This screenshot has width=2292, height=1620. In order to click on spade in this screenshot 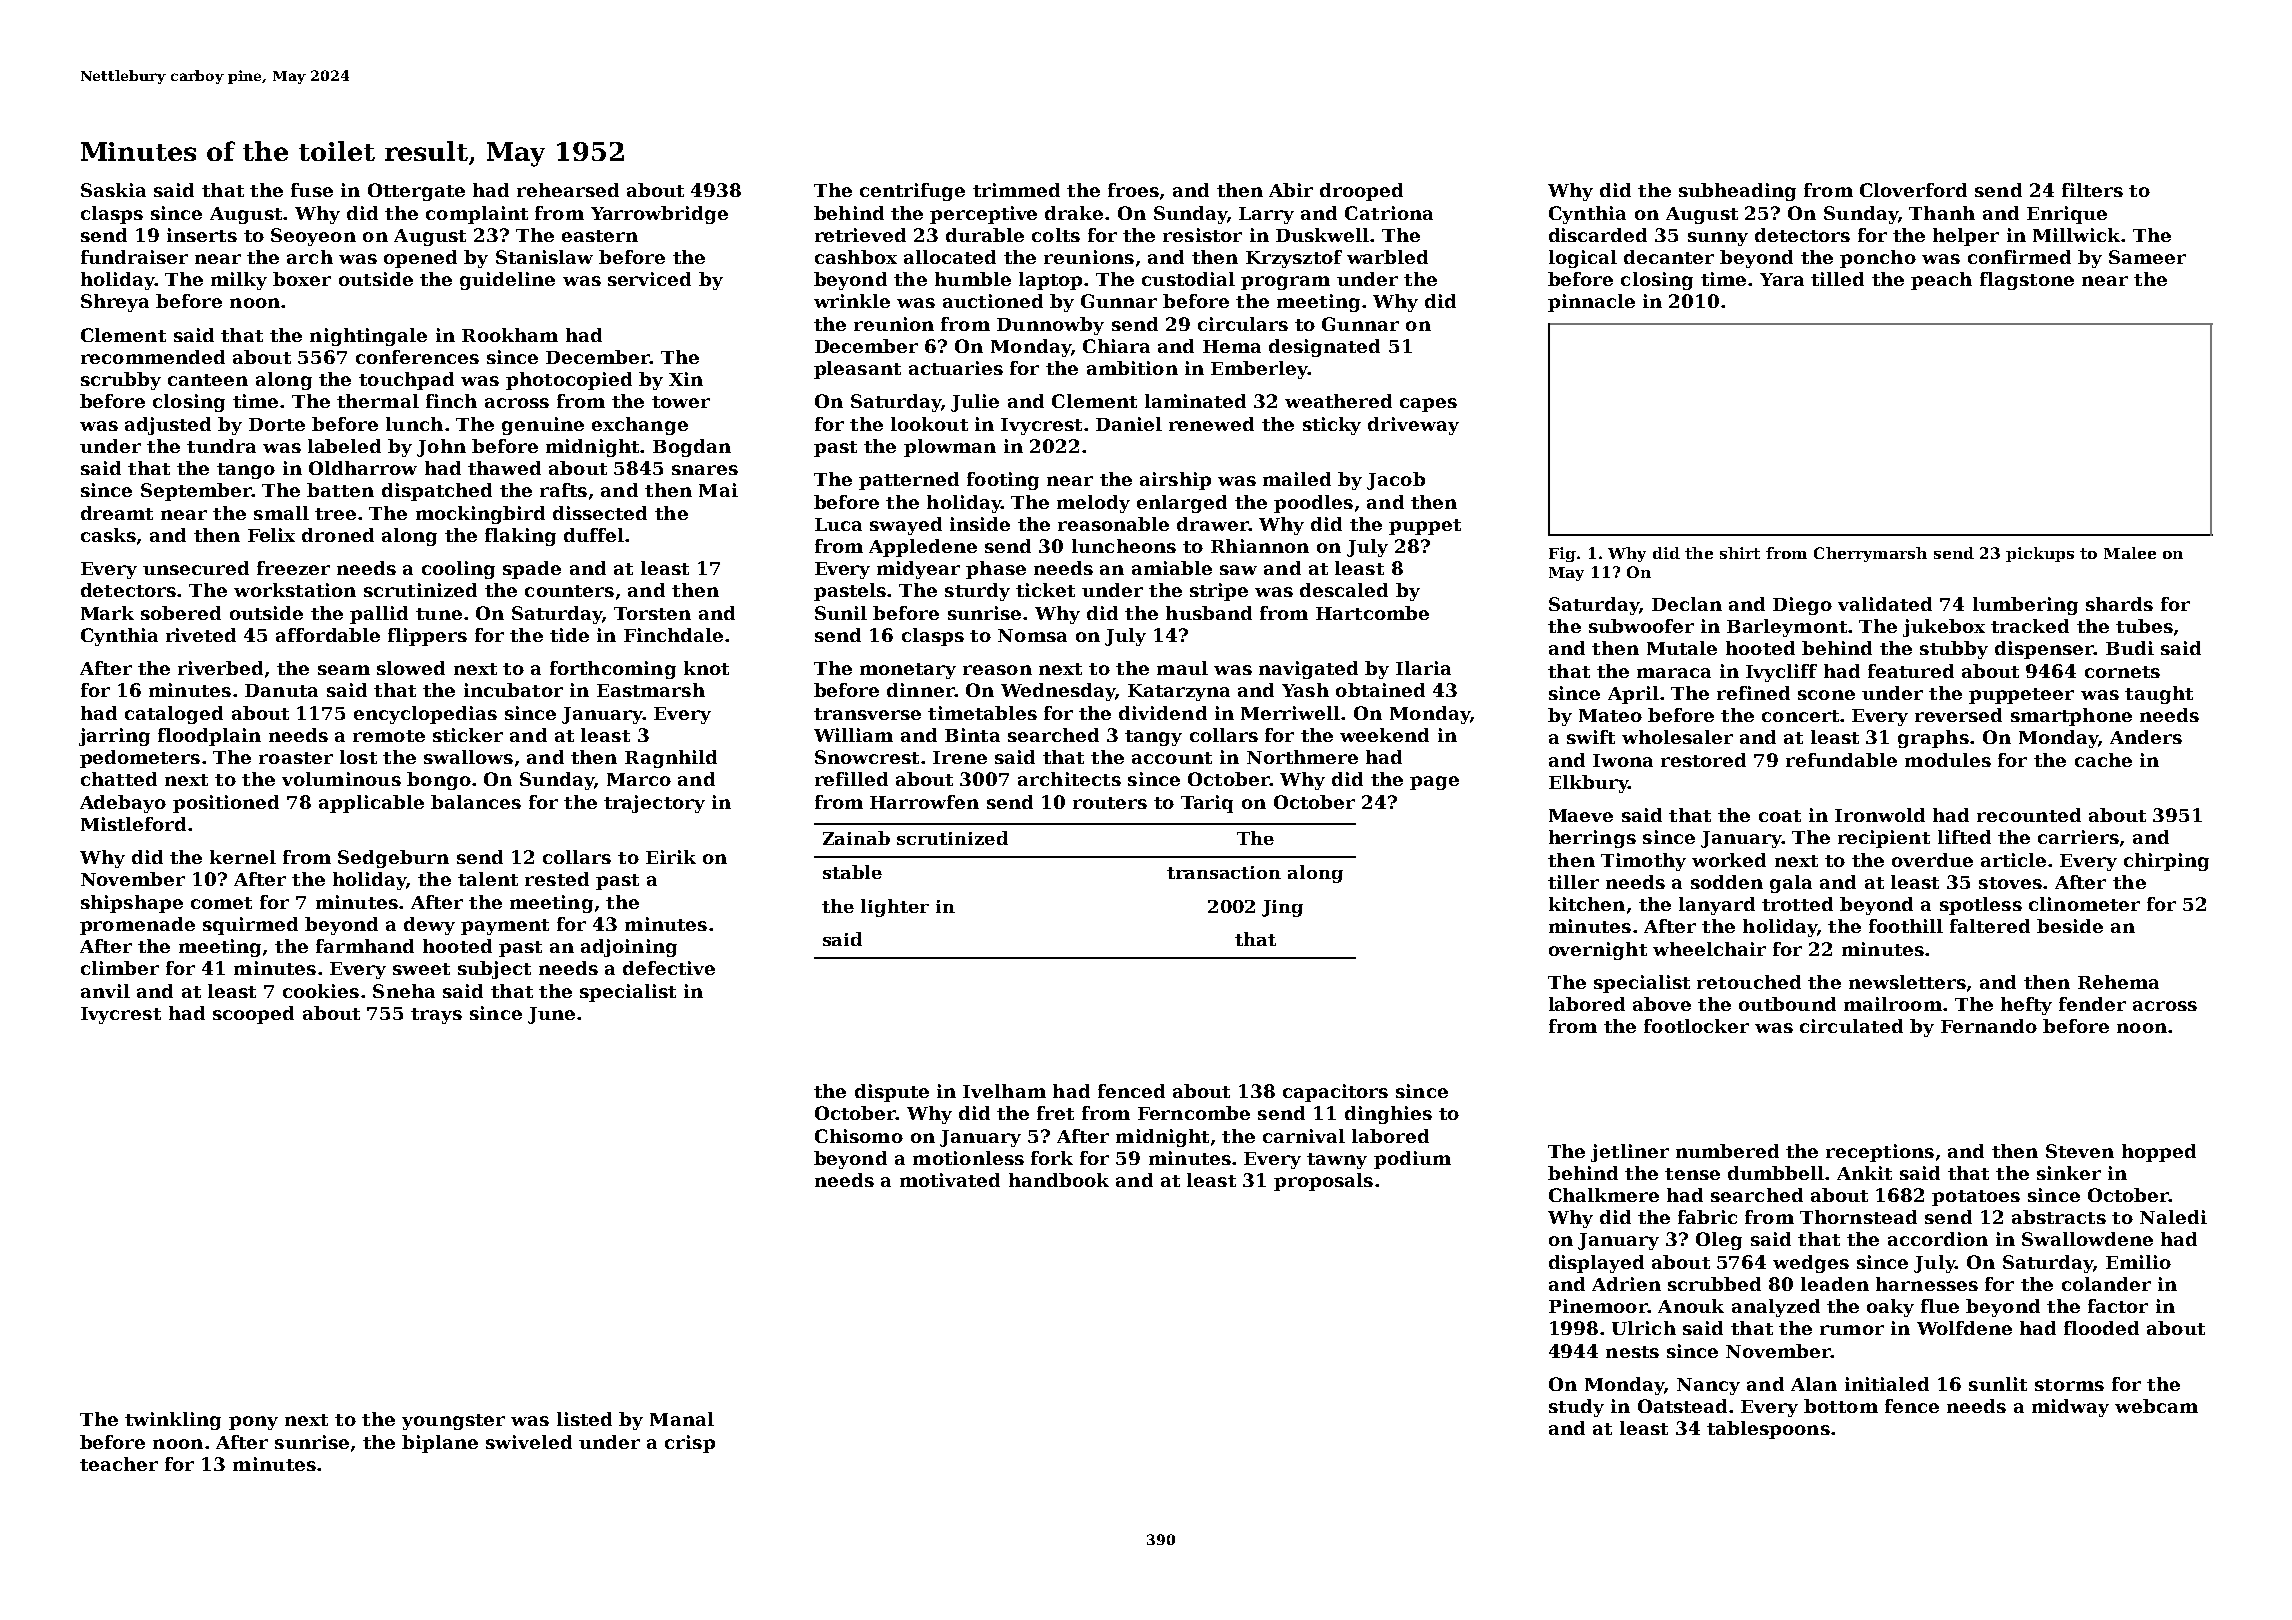, I will do `click(532, 570)`.
